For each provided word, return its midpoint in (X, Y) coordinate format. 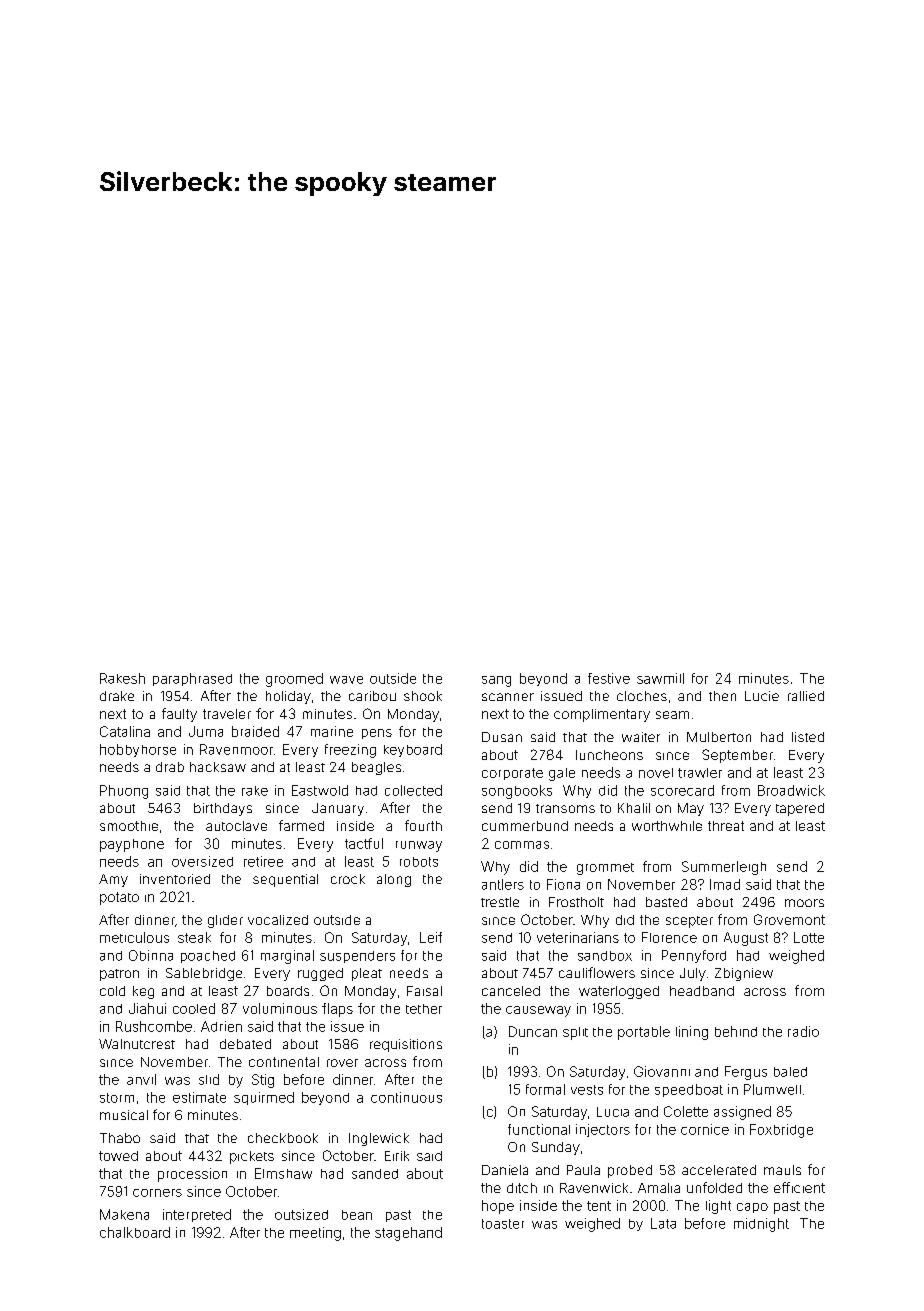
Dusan (502, 737)
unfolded (714, 1187)
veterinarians (578, 937)
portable (644, 1033)
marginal (287, 957)
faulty (179, 715)
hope (498, 1207)
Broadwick (791, 790)
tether (424, 1009)
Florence (669, 937)
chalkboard (135, 1232)
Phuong (124, 792)
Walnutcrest (137, 1044)
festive (609, 678)
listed (808, 737)
